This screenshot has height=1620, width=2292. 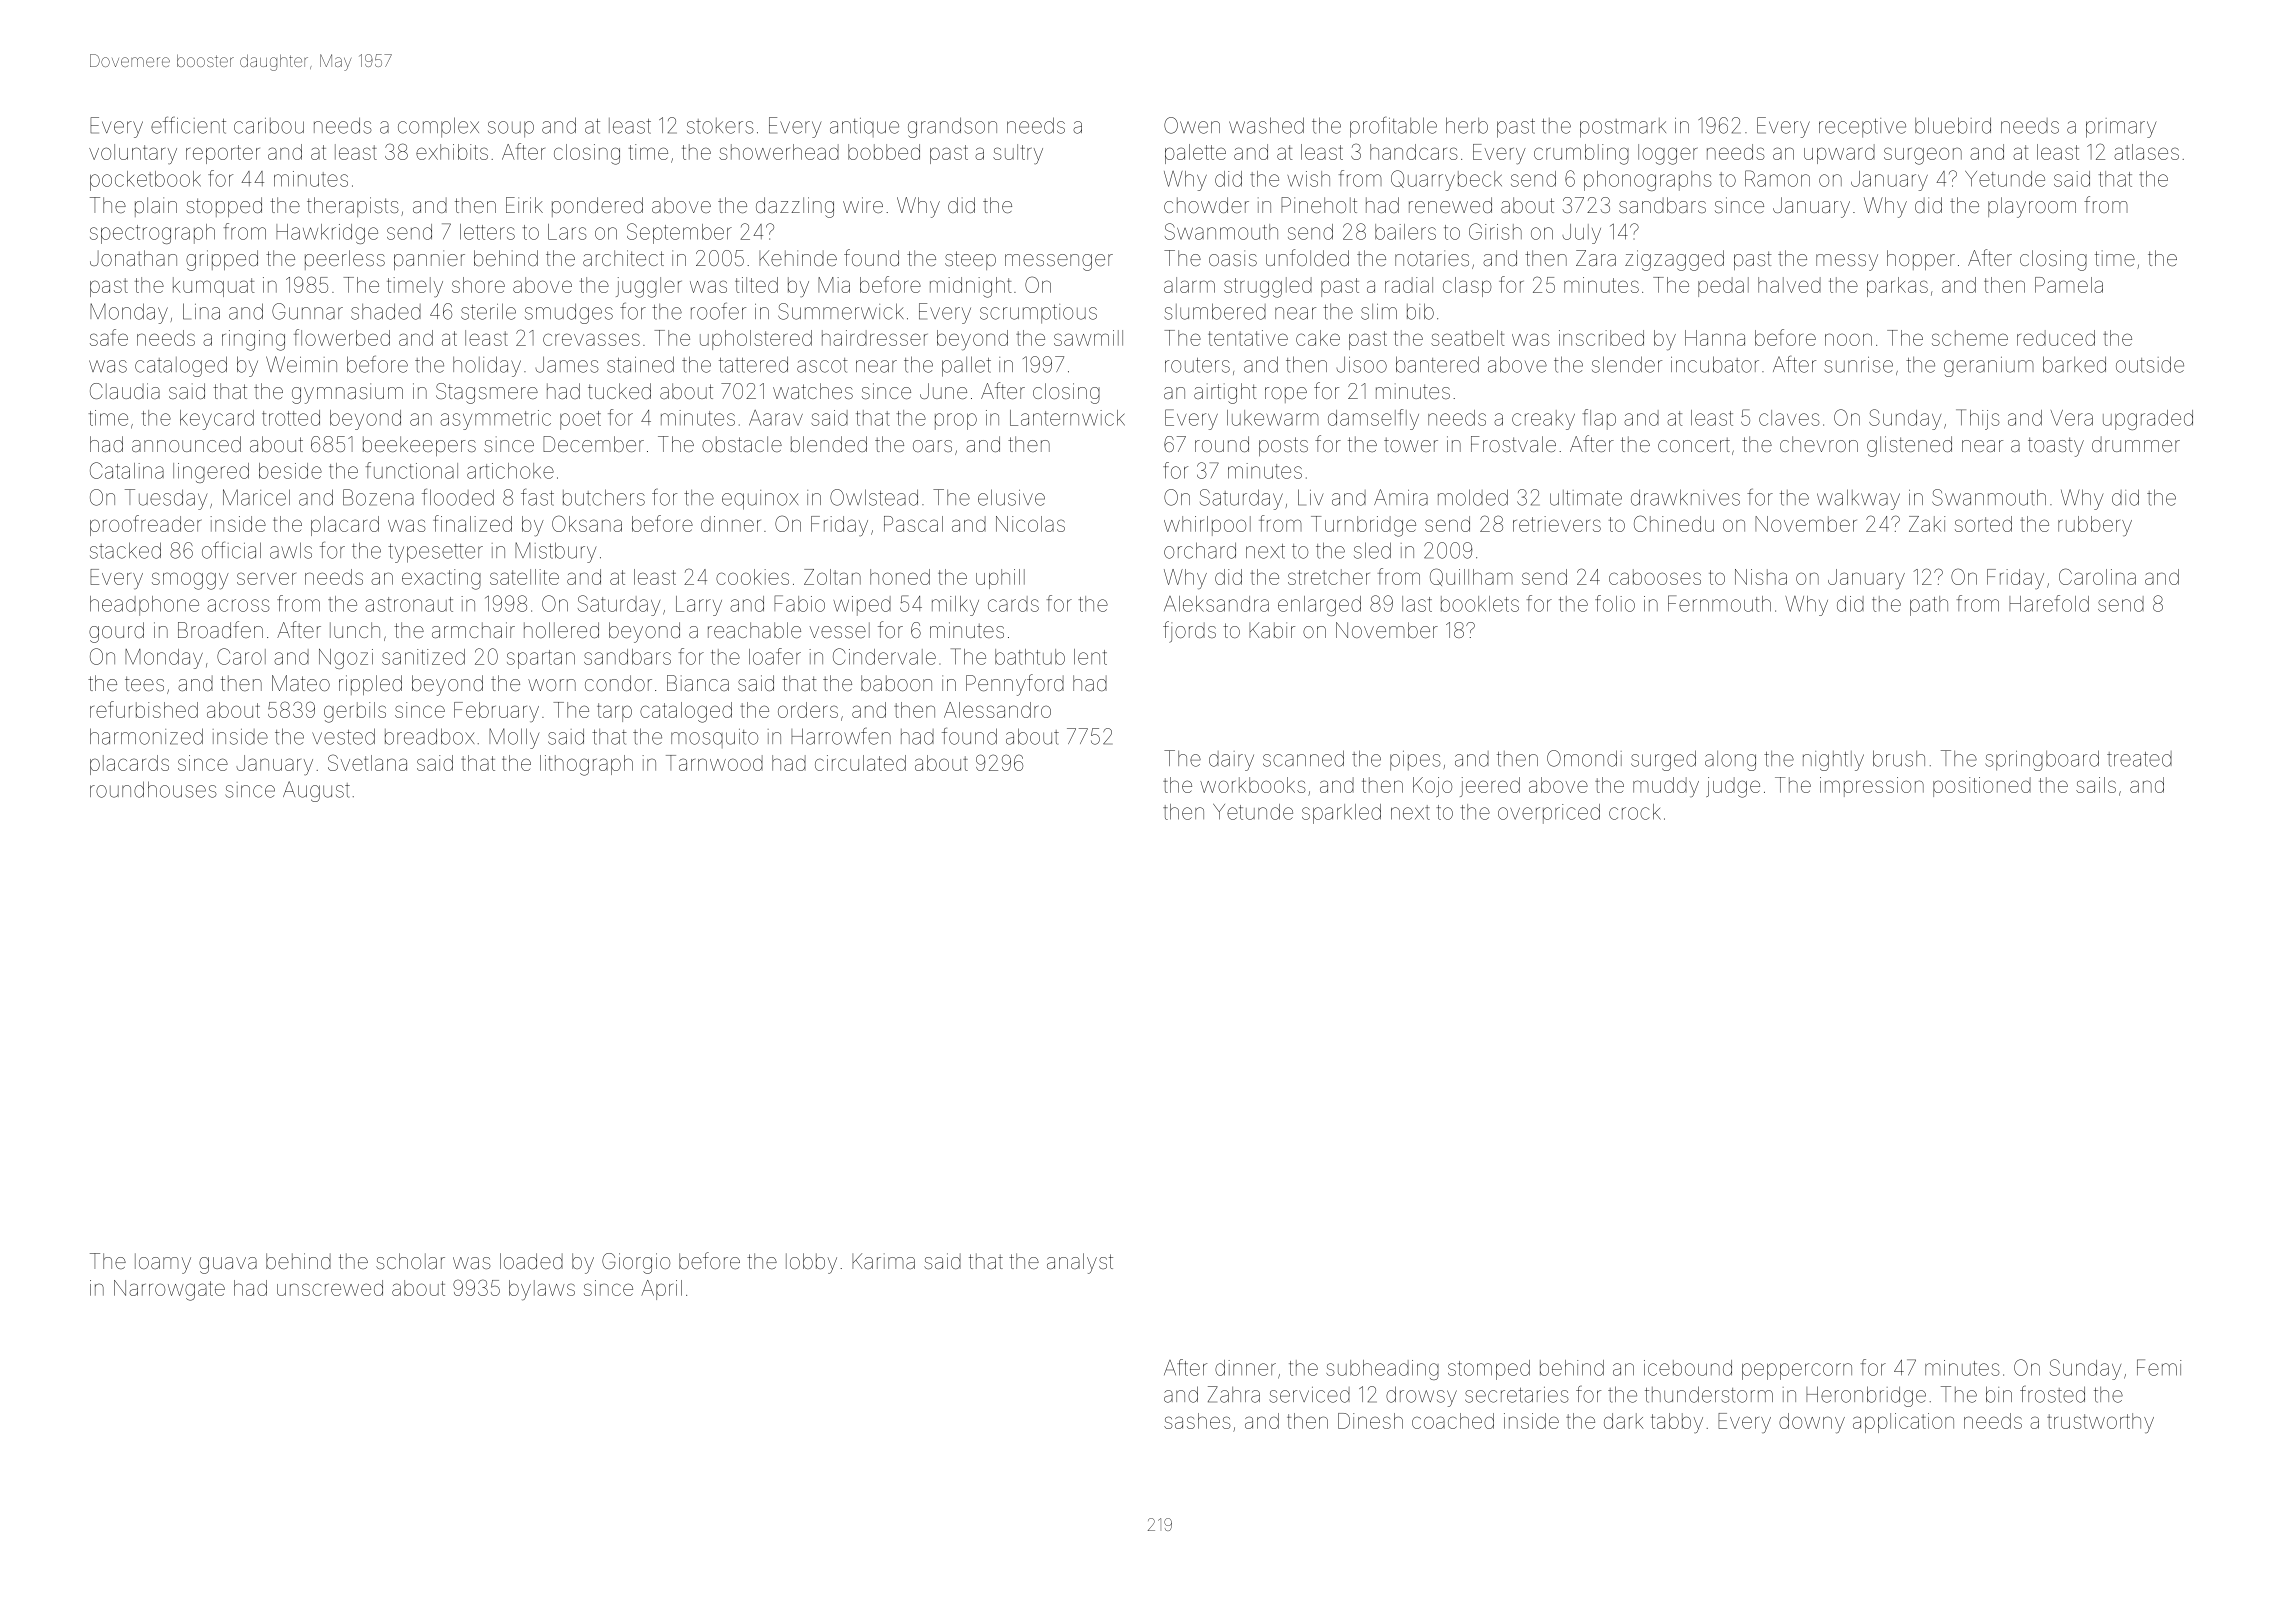 What do you see at coordinates (1341, 814) in the screenshot?
I see `sparkled` at bounding box center [1341, 814].
